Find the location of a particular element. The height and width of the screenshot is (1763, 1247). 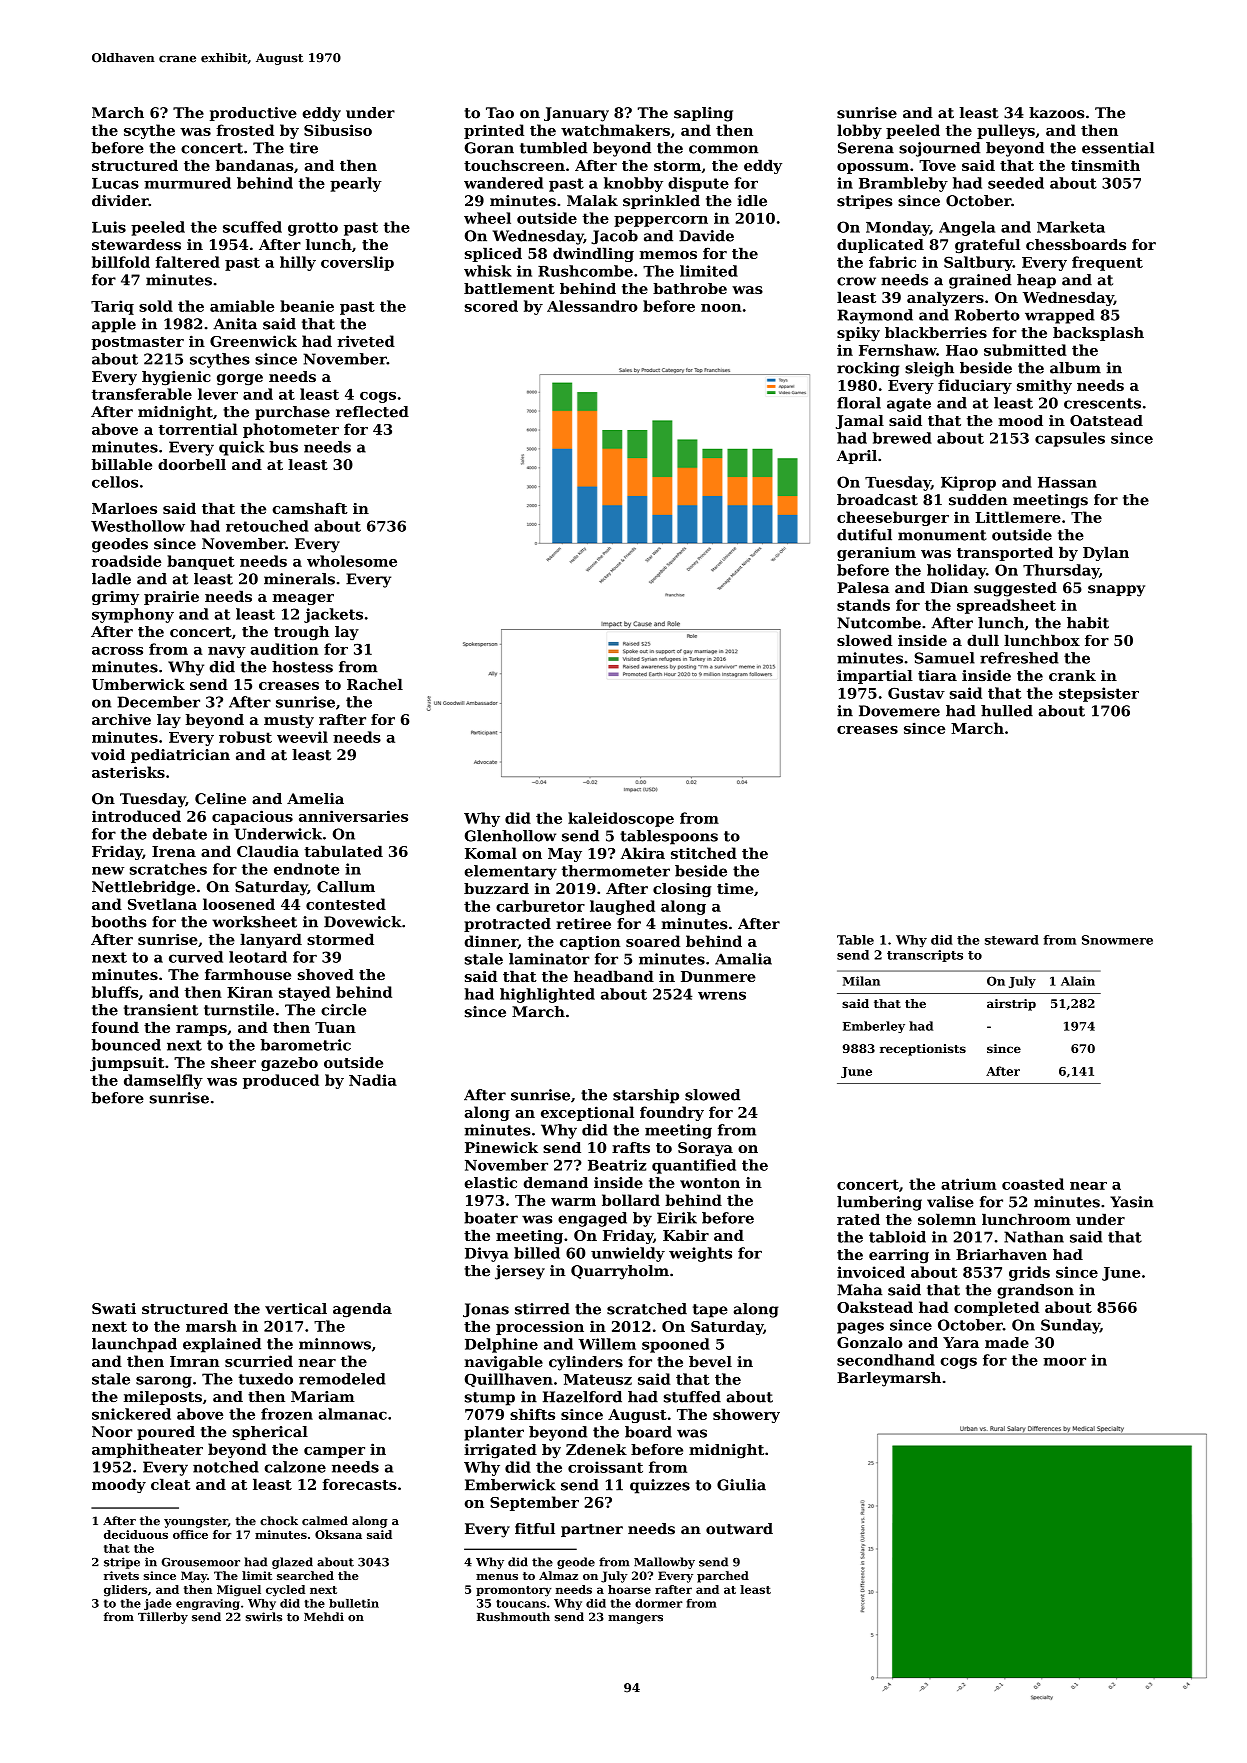

headband is located at coordinates (614, 976).
